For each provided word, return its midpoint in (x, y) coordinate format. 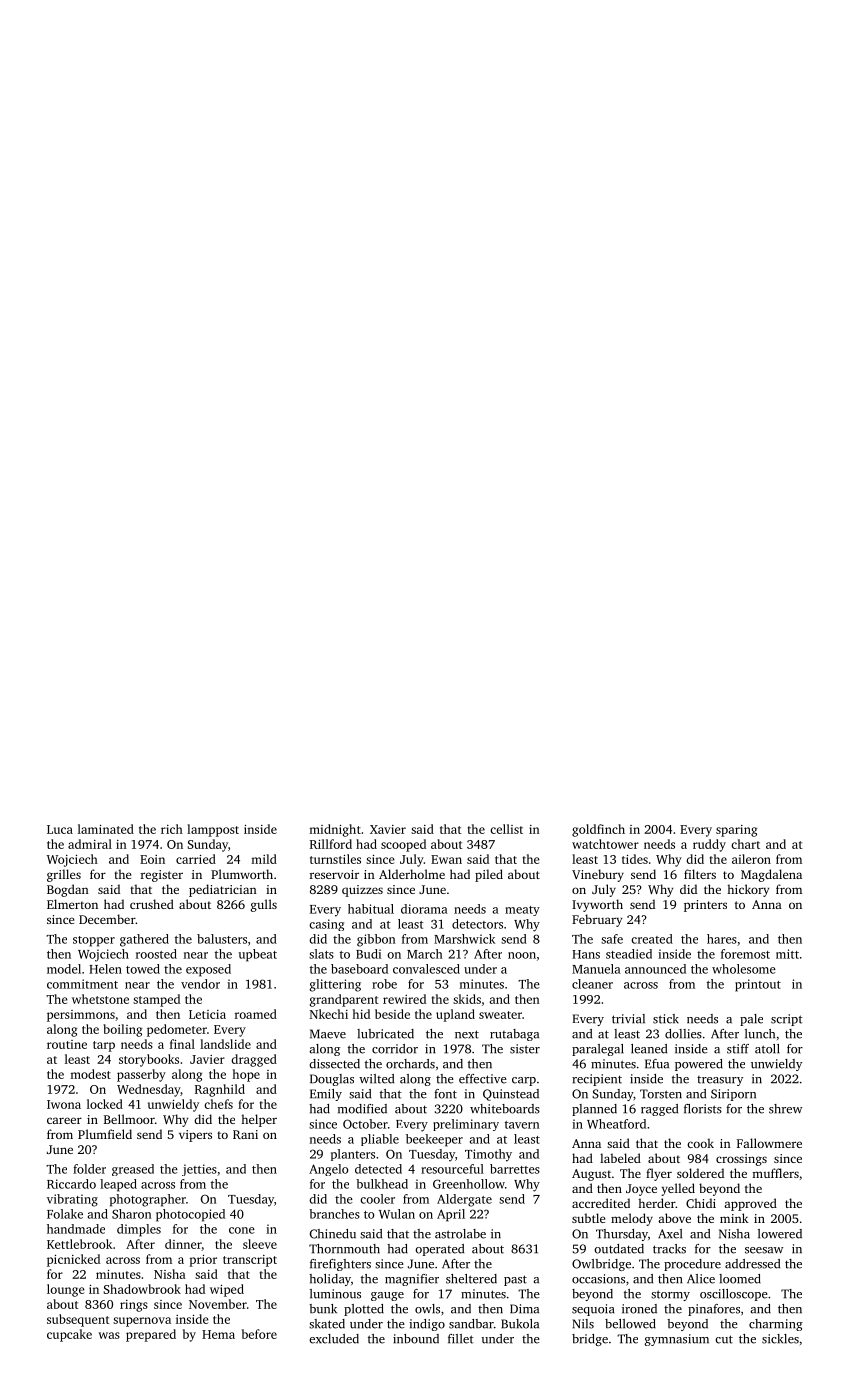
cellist (506, 829)
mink (734, 1218)
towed (143, 969)
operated (439, 1250)
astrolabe (460, 1234)
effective (483, 1079)
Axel (670, 1234)
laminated (106, 829)
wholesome (744, 969)
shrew (785, 1109)
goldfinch (598, 830)
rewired (404, 999)
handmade (76, 1229)
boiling (122, 1030)
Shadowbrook (142, 1289)
